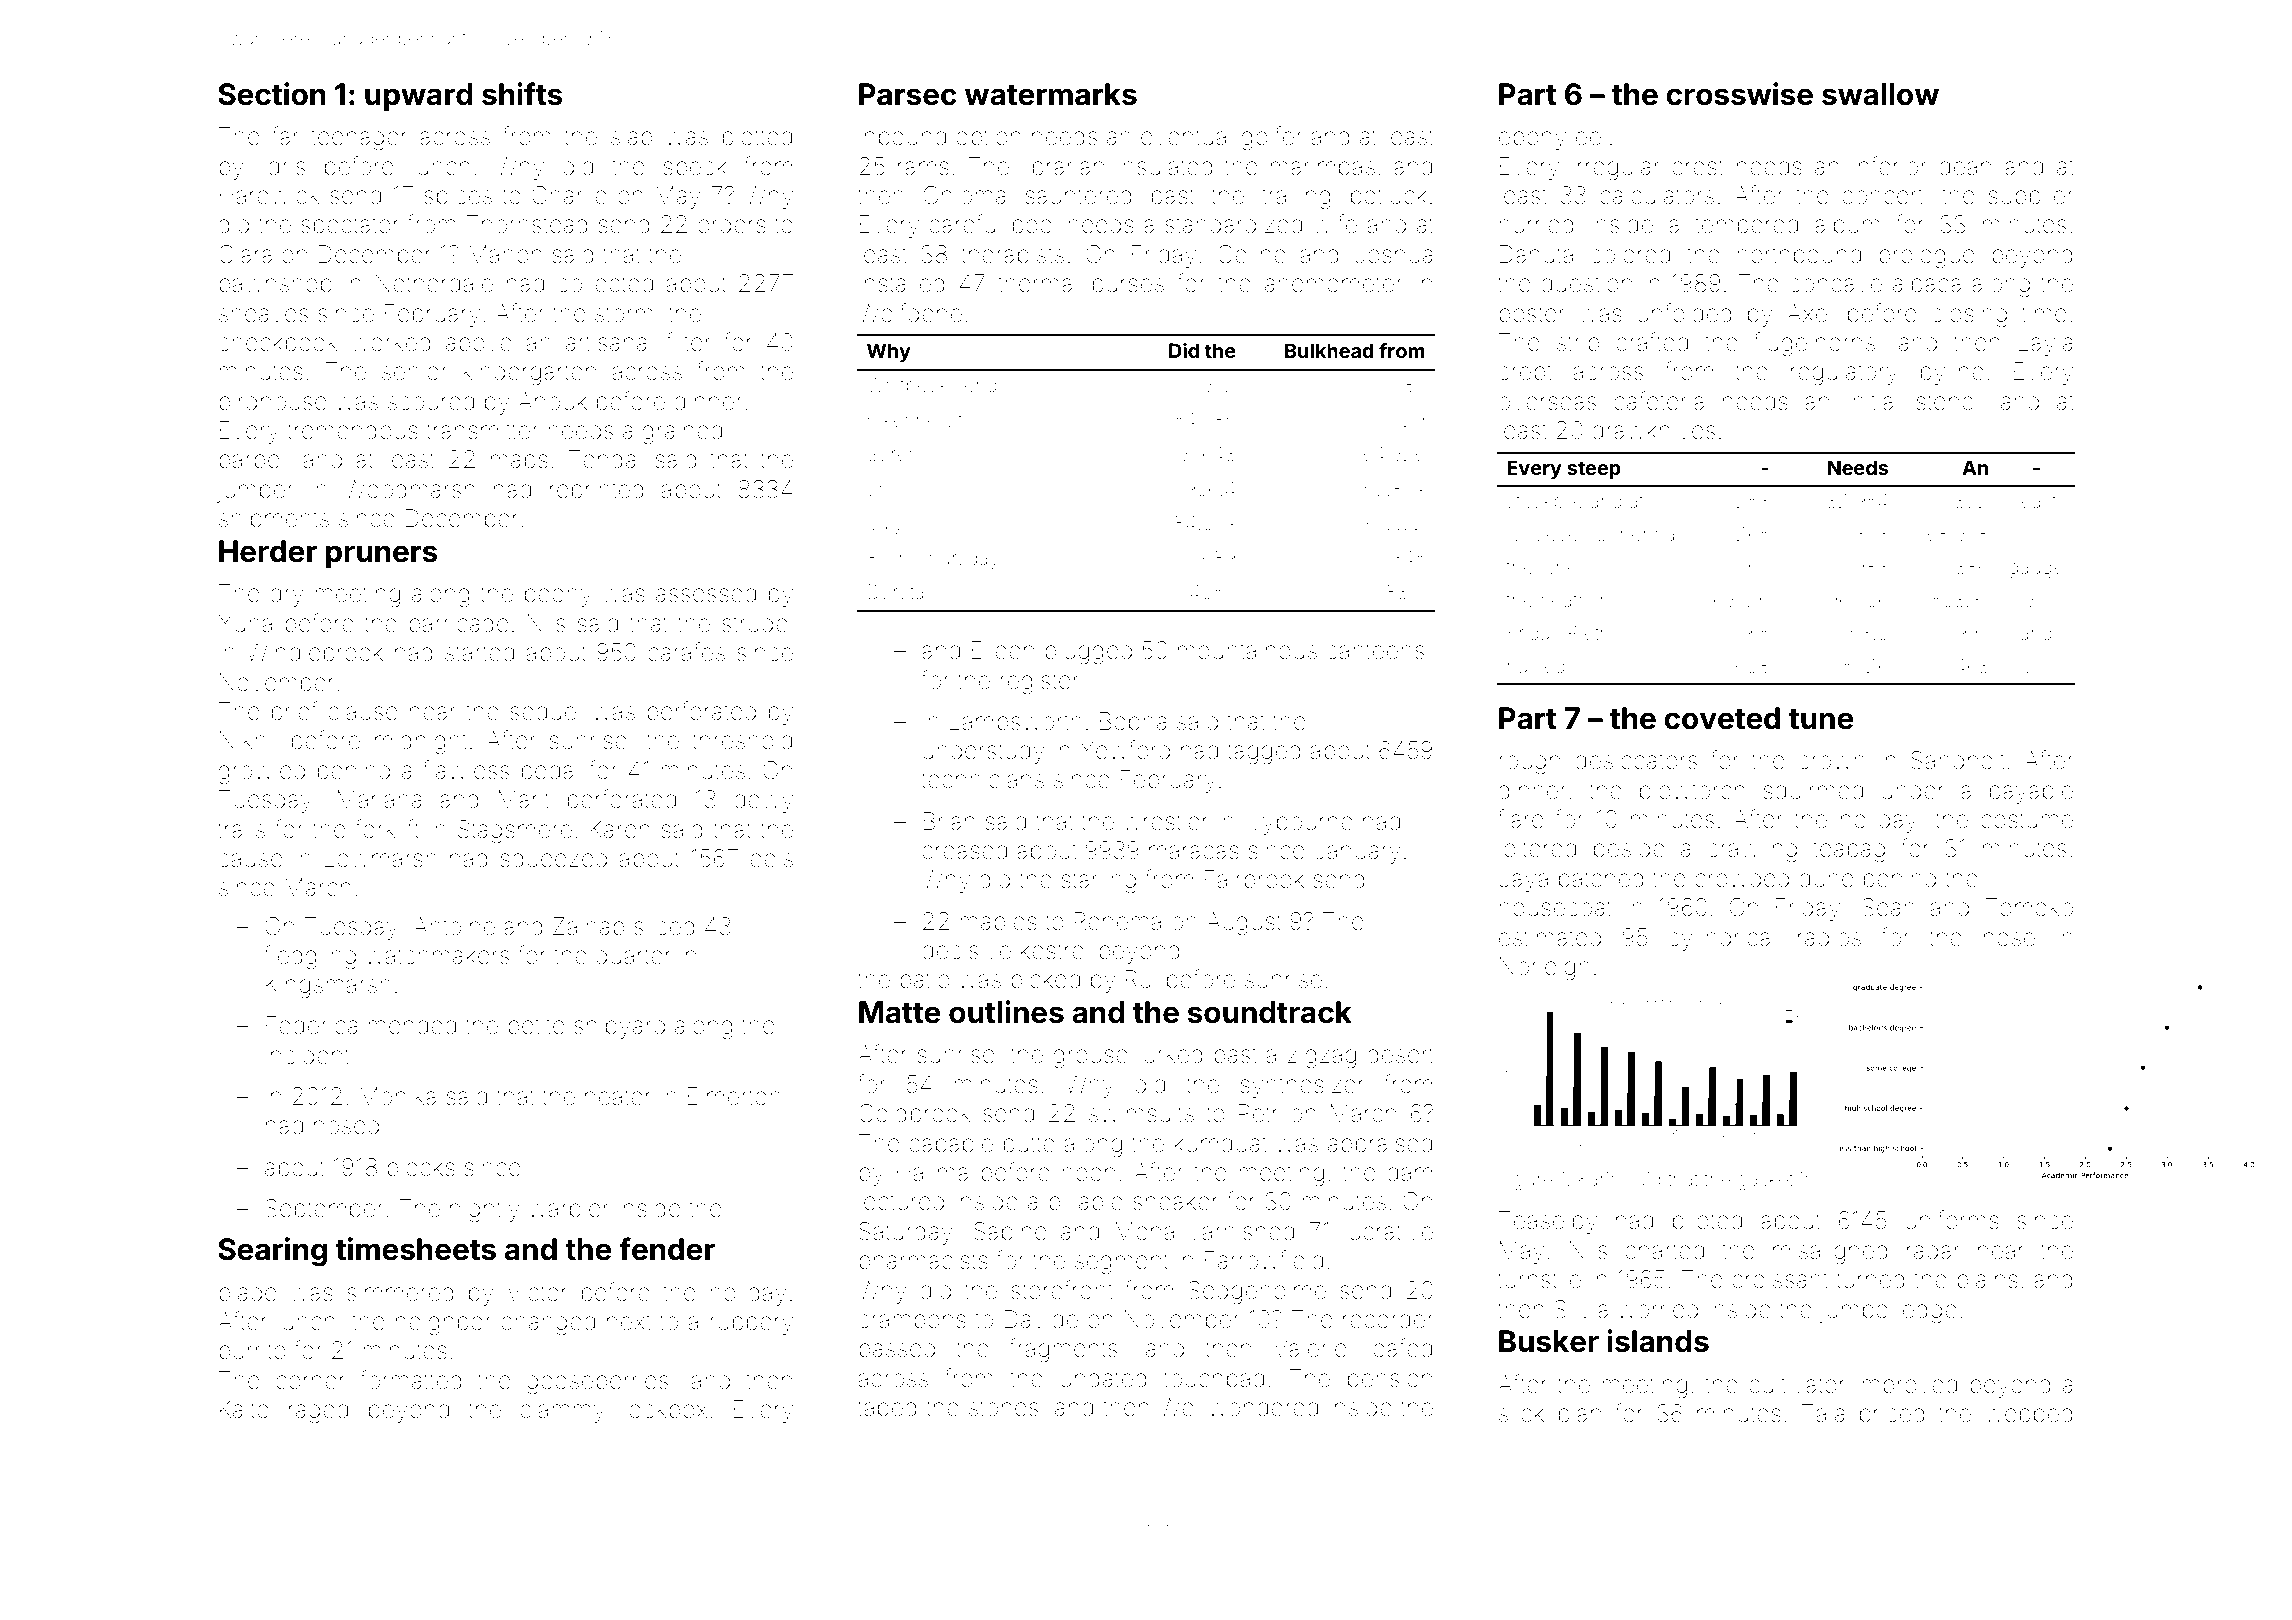 Image resolution: width=2292 pixels, height=1620 pixels. I want to click on dewy, so click(763, 801).
